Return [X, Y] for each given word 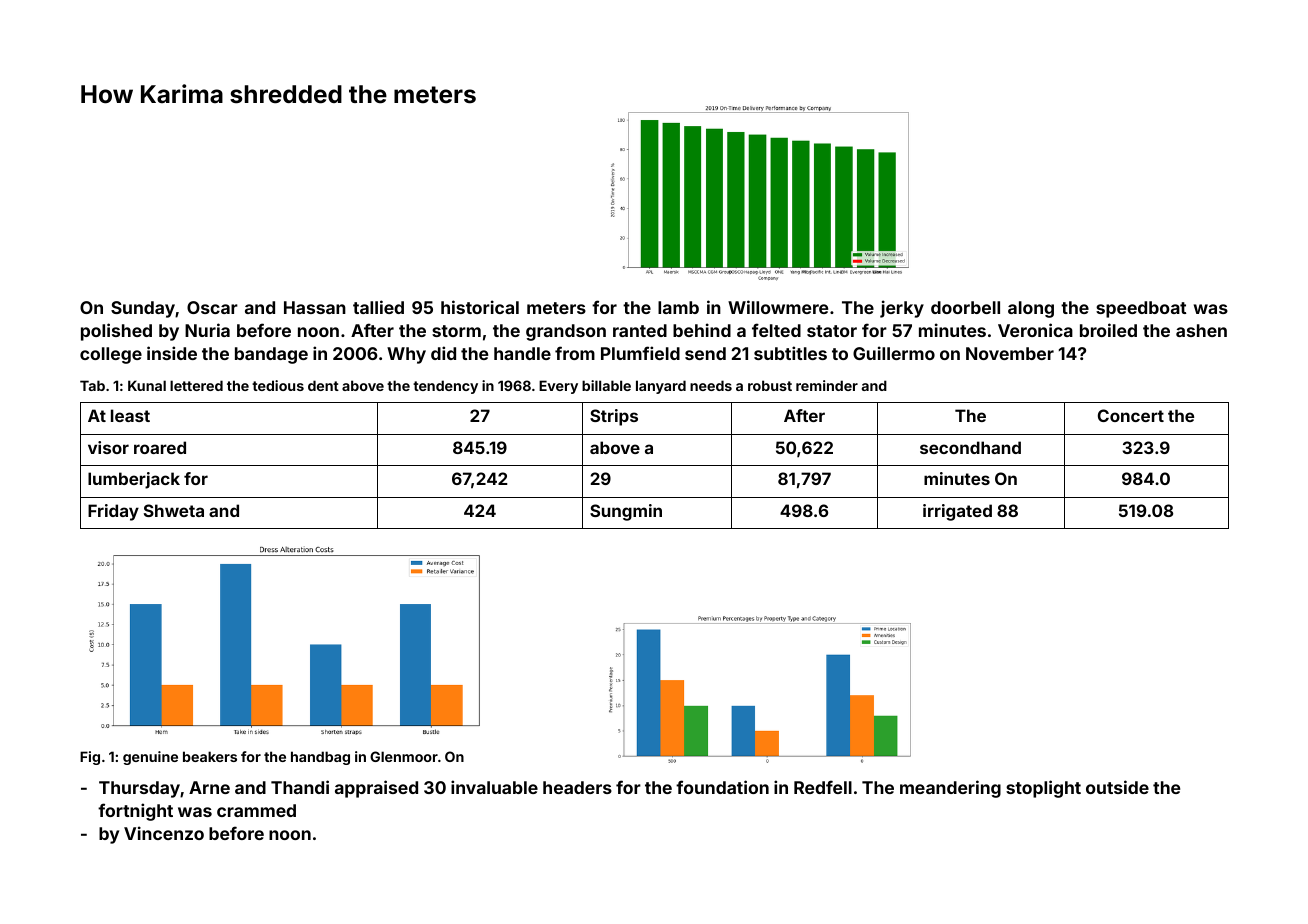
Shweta [174, 510]
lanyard [661, 387]
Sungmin [626, 512]
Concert [1131, 415]
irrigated [957, 512]
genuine [150, 758]
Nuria [207, 330]
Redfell [823, 787]
